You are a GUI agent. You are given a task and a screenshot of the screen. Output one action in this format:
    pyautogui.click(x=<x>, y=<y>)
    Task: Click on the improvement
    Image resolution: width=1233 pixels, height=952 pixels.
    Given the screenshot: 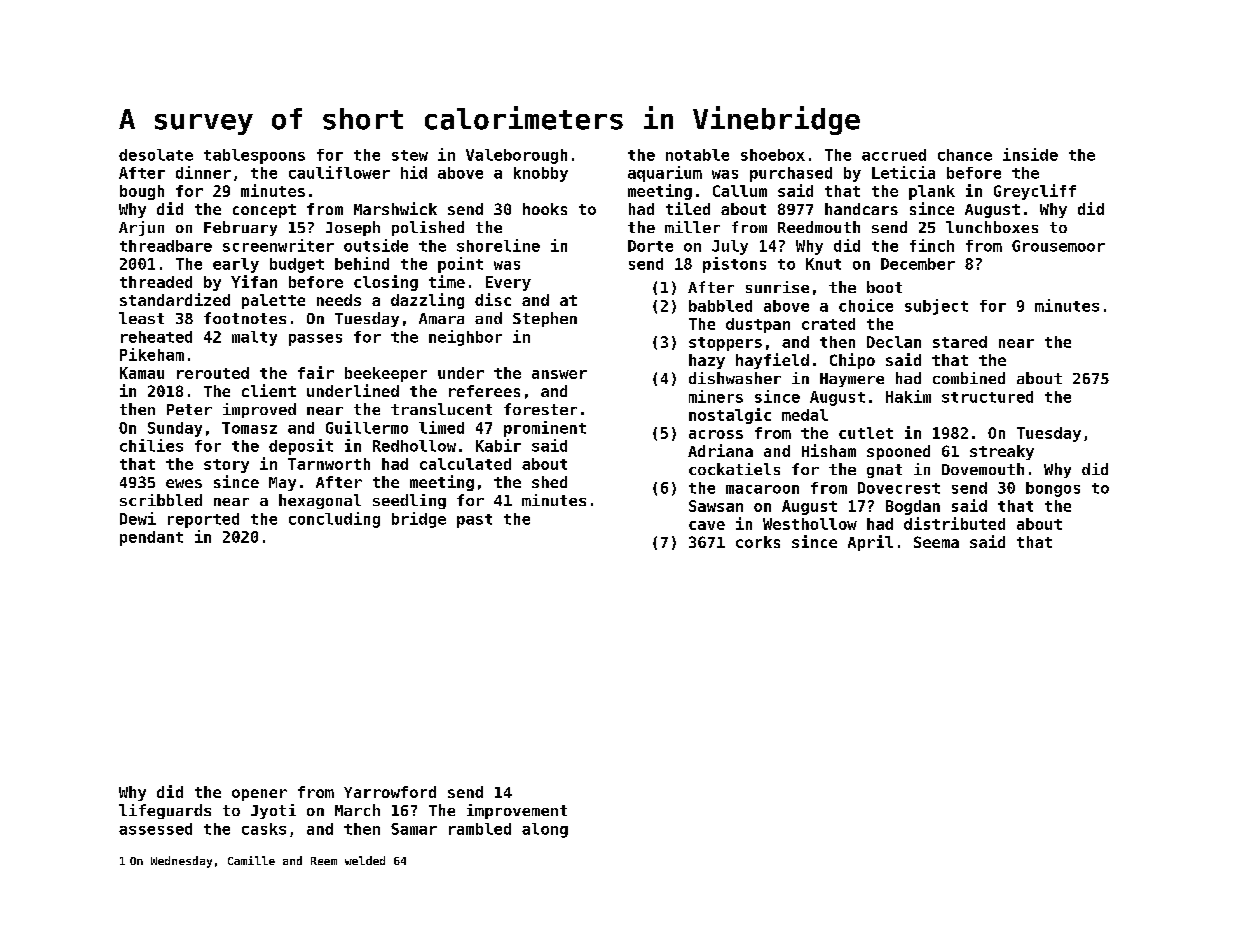 What is the action you would take?
    pyautogui.click(x=517, y=811)
